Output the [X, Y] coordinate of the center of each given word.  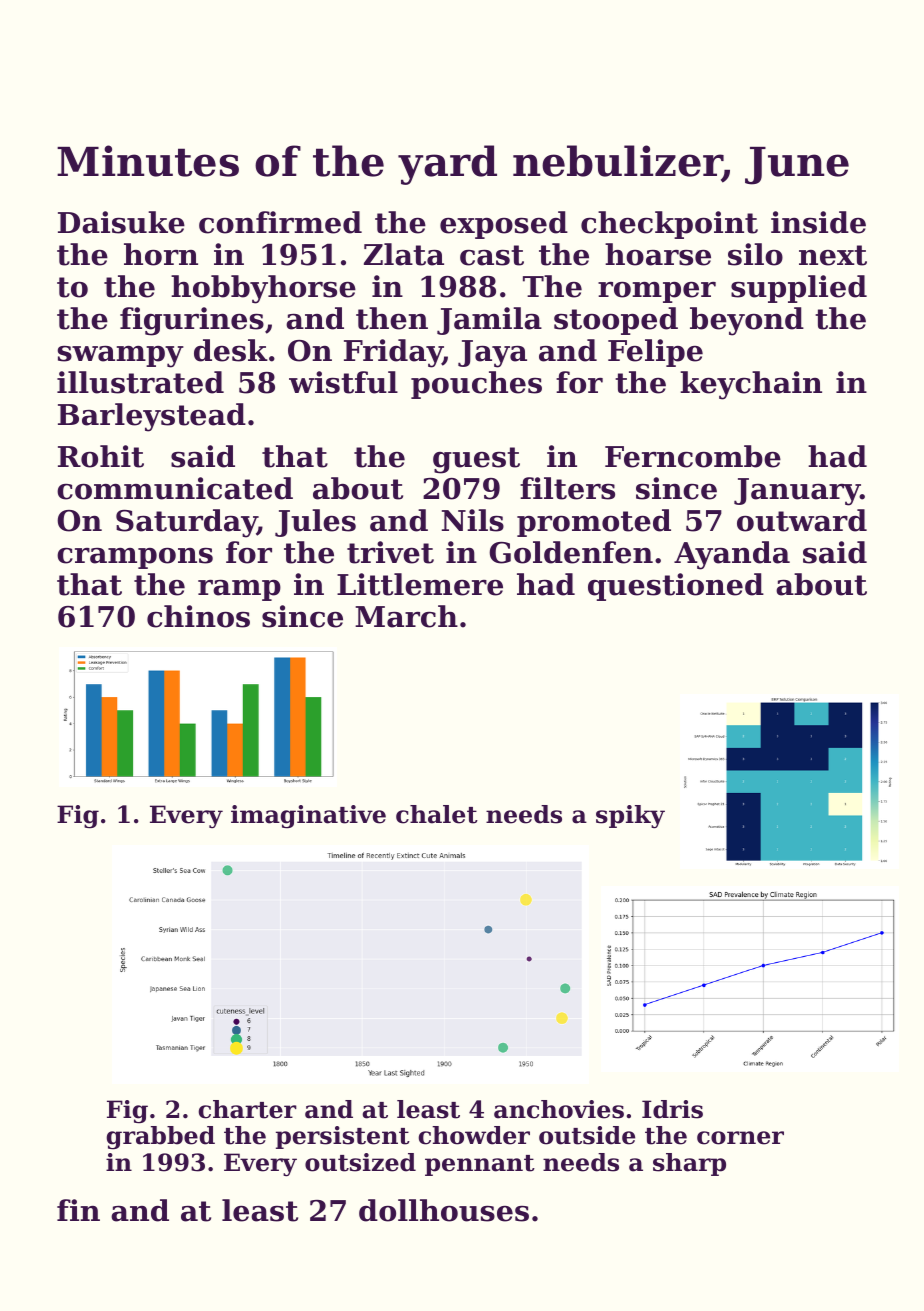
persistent [343, 1137]
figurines [192, 321]
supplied [799, 289]
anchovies [559, 1109]
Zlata [404, 254]
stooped [616, 321]
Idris [672, 1109]
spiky [630, 817]
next [833, 255]
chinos [198, 616]
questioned [676, 587]
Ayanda [732, 555]
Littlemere [420, 584]
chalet [437, 814]
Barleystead [152, 417]
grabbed [160, 1138]
